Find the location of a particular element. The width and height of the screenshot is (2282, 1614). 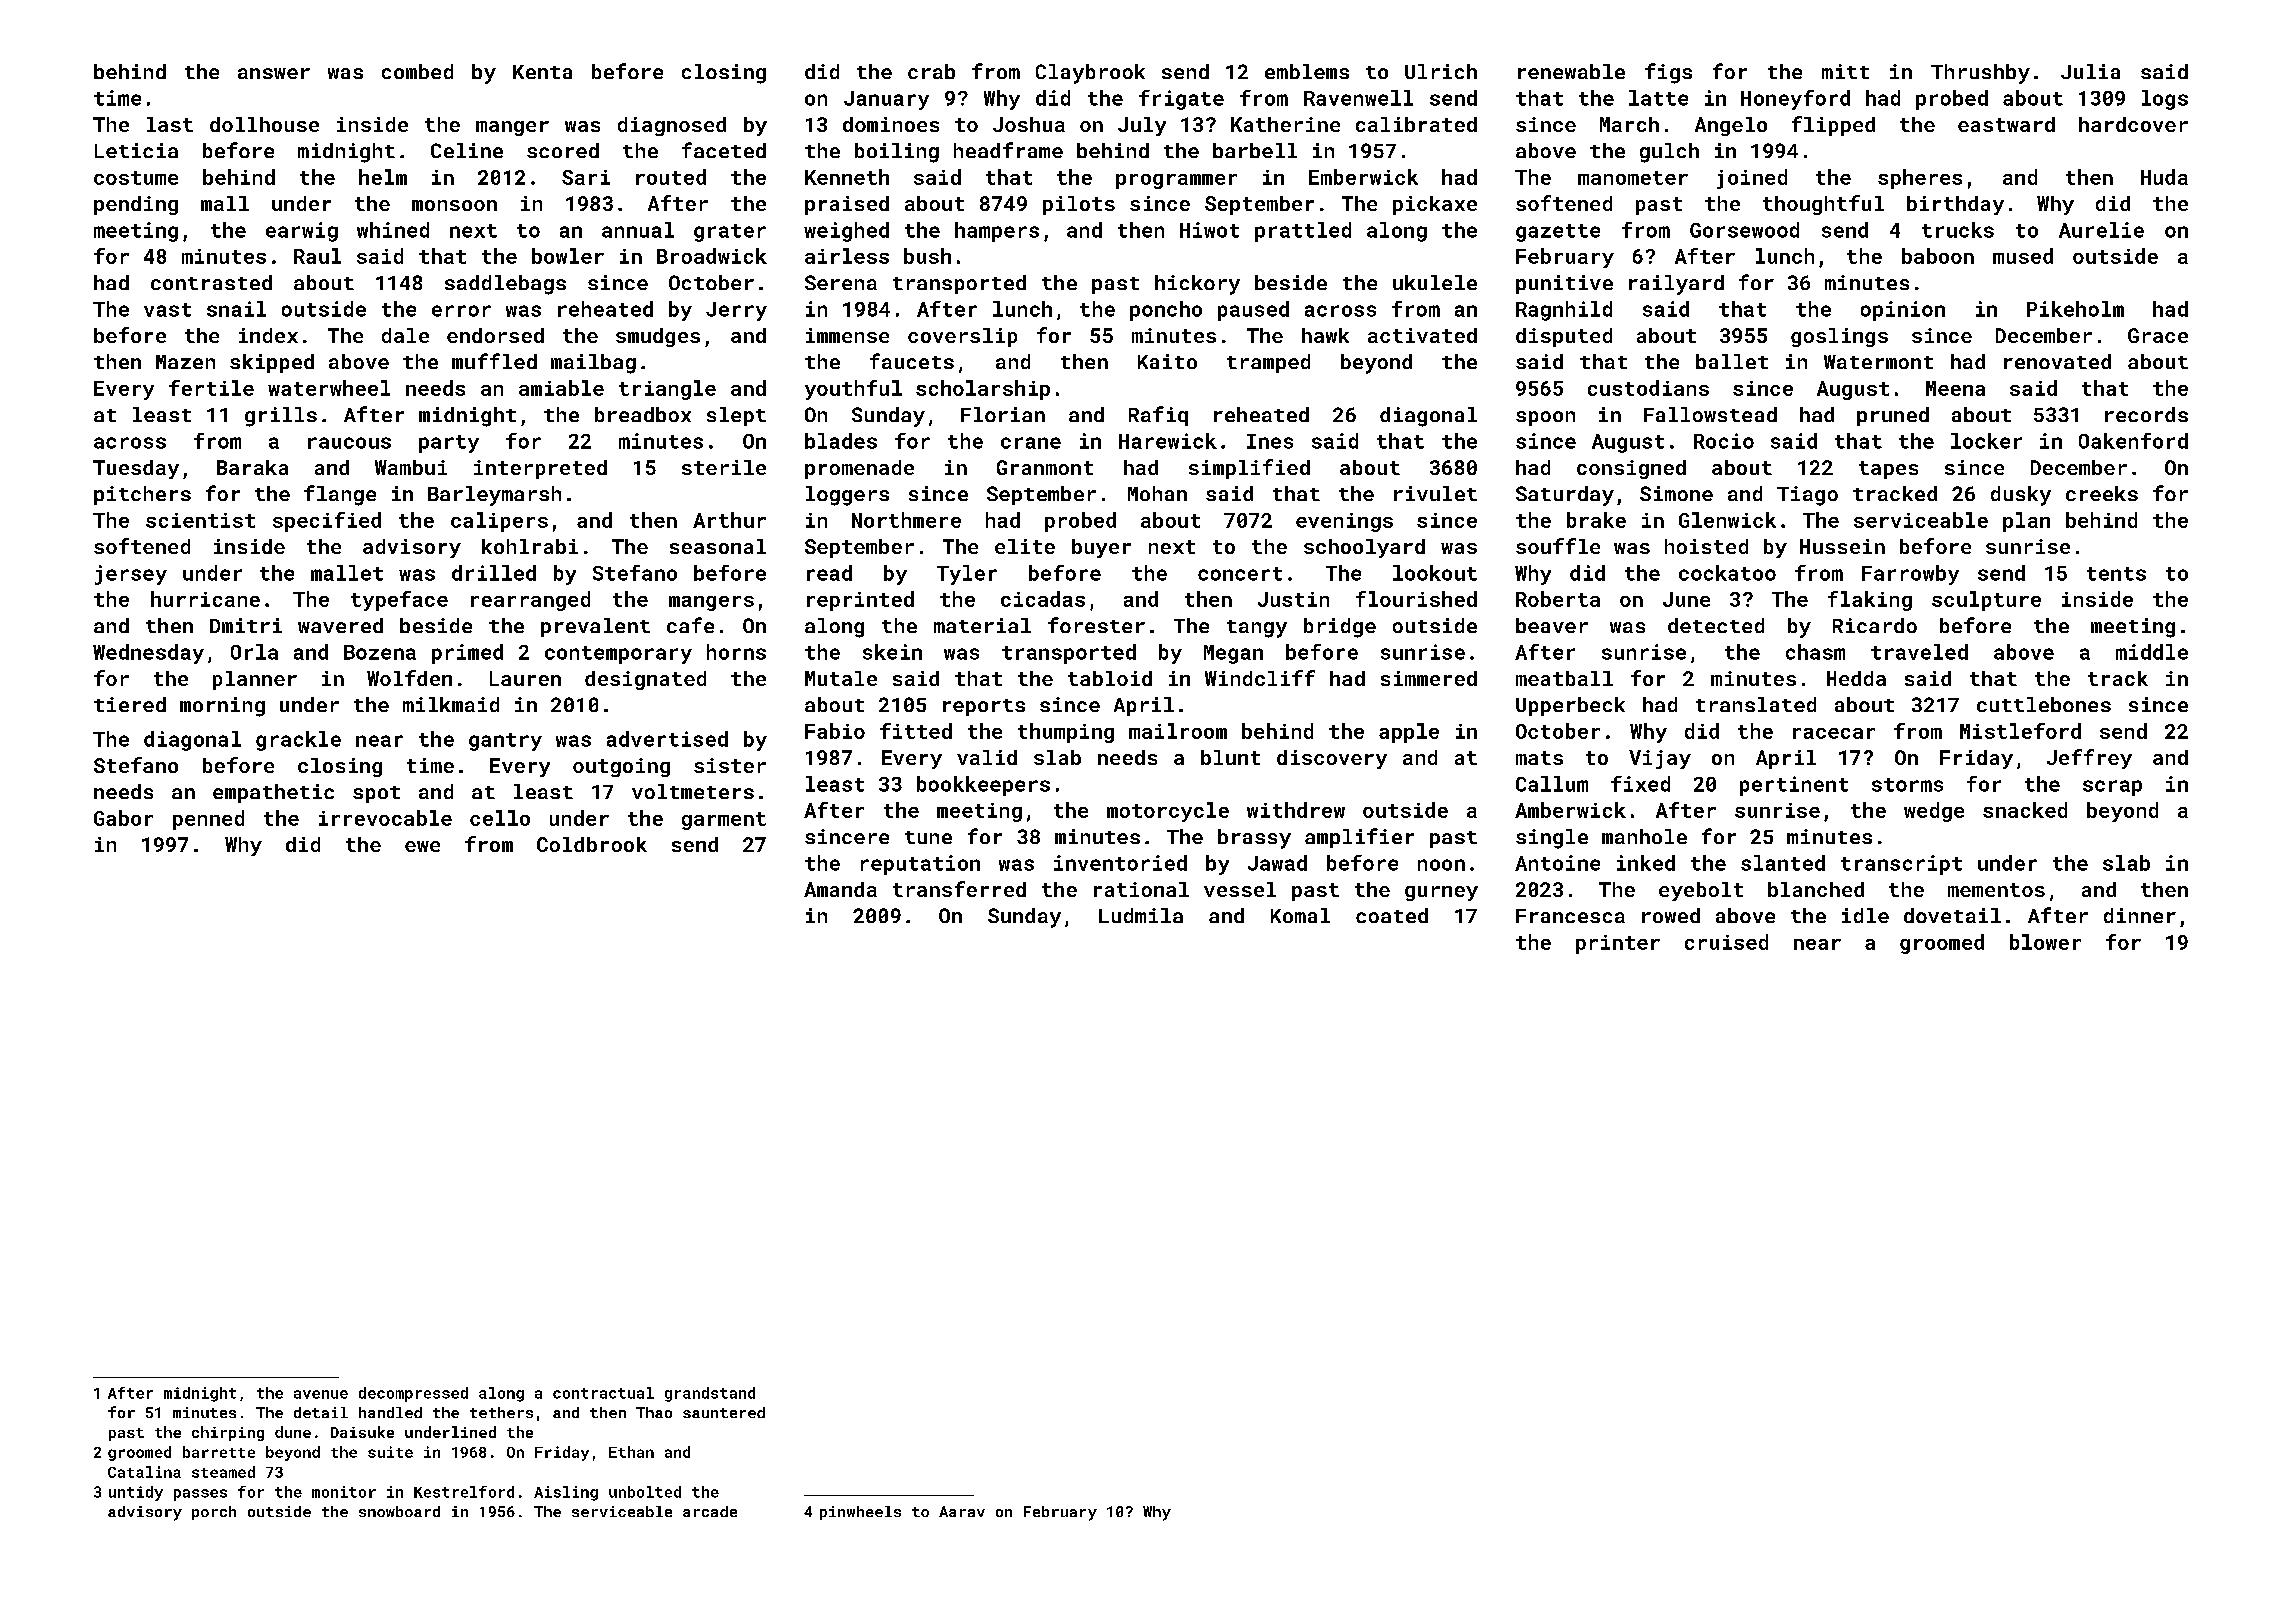

advertised is located at coordinates (667, 739).
